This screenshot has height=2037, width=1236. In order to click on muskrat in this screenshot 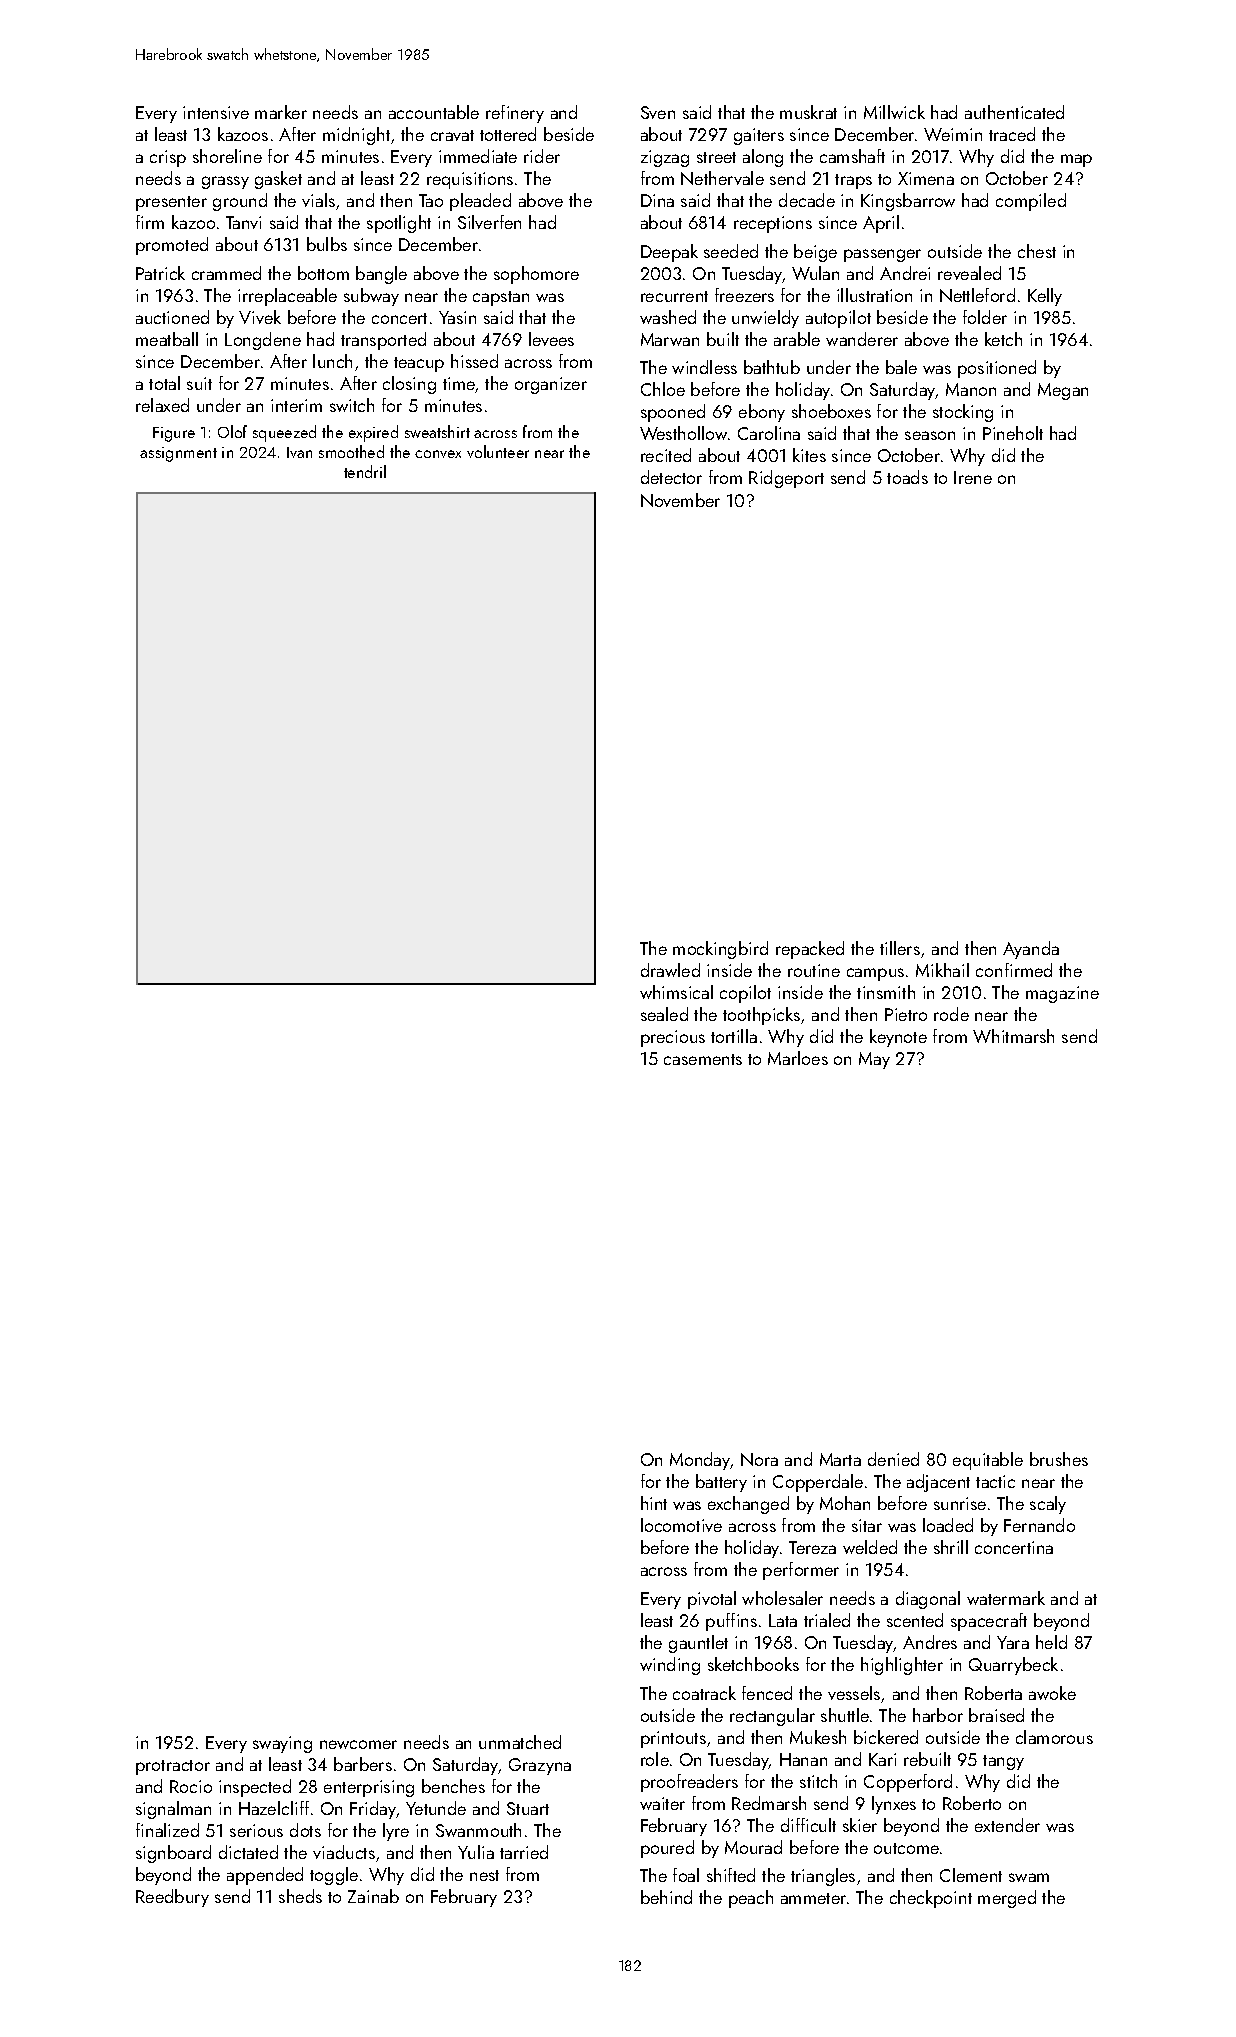, I will do `click(808, 112)`.
